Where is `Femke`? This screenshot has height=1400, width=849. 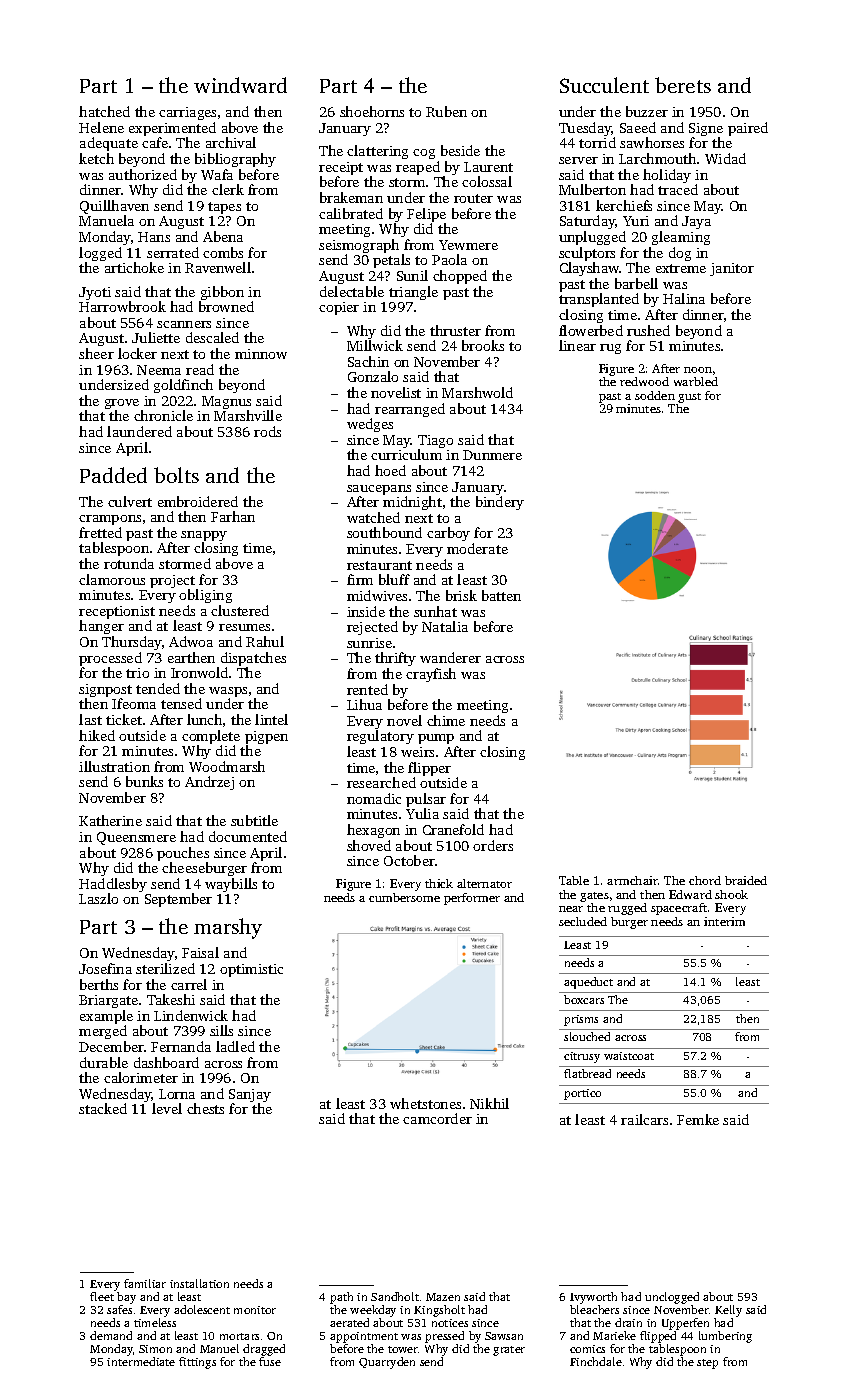 Femke is located at coordinates (698, 1119).
